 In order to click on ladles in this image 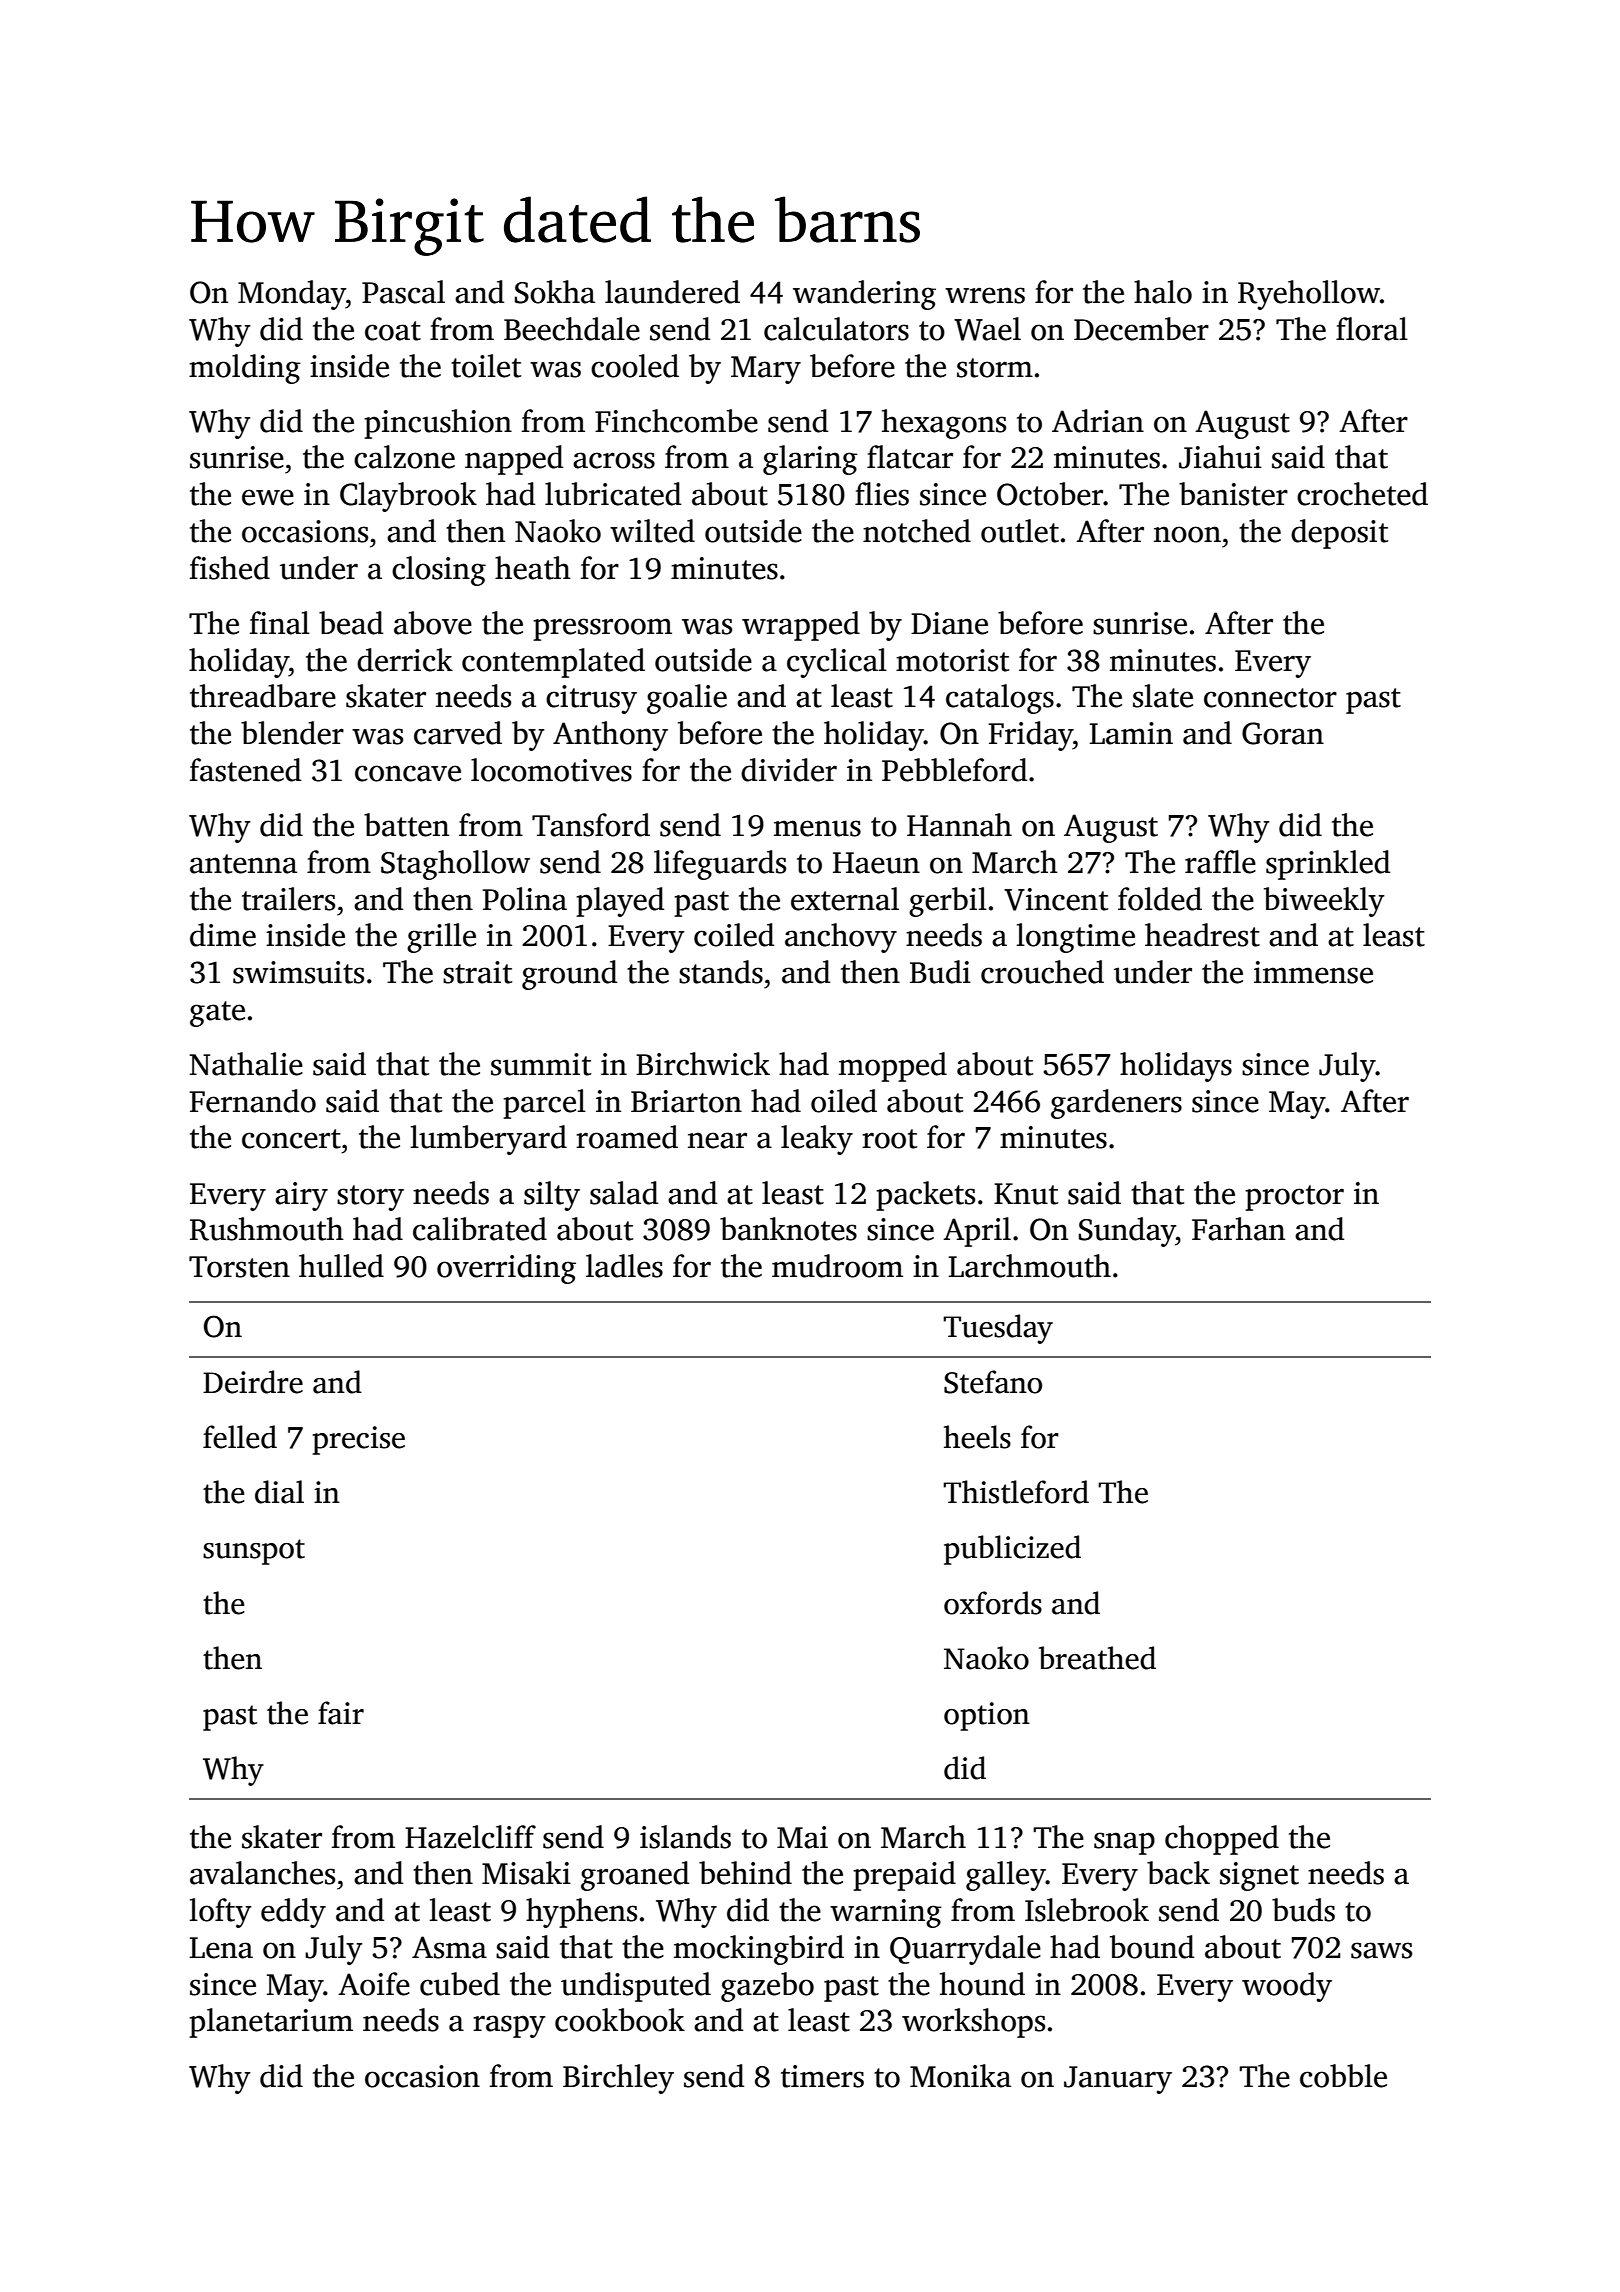, I will do `click(624, 1266)`.
